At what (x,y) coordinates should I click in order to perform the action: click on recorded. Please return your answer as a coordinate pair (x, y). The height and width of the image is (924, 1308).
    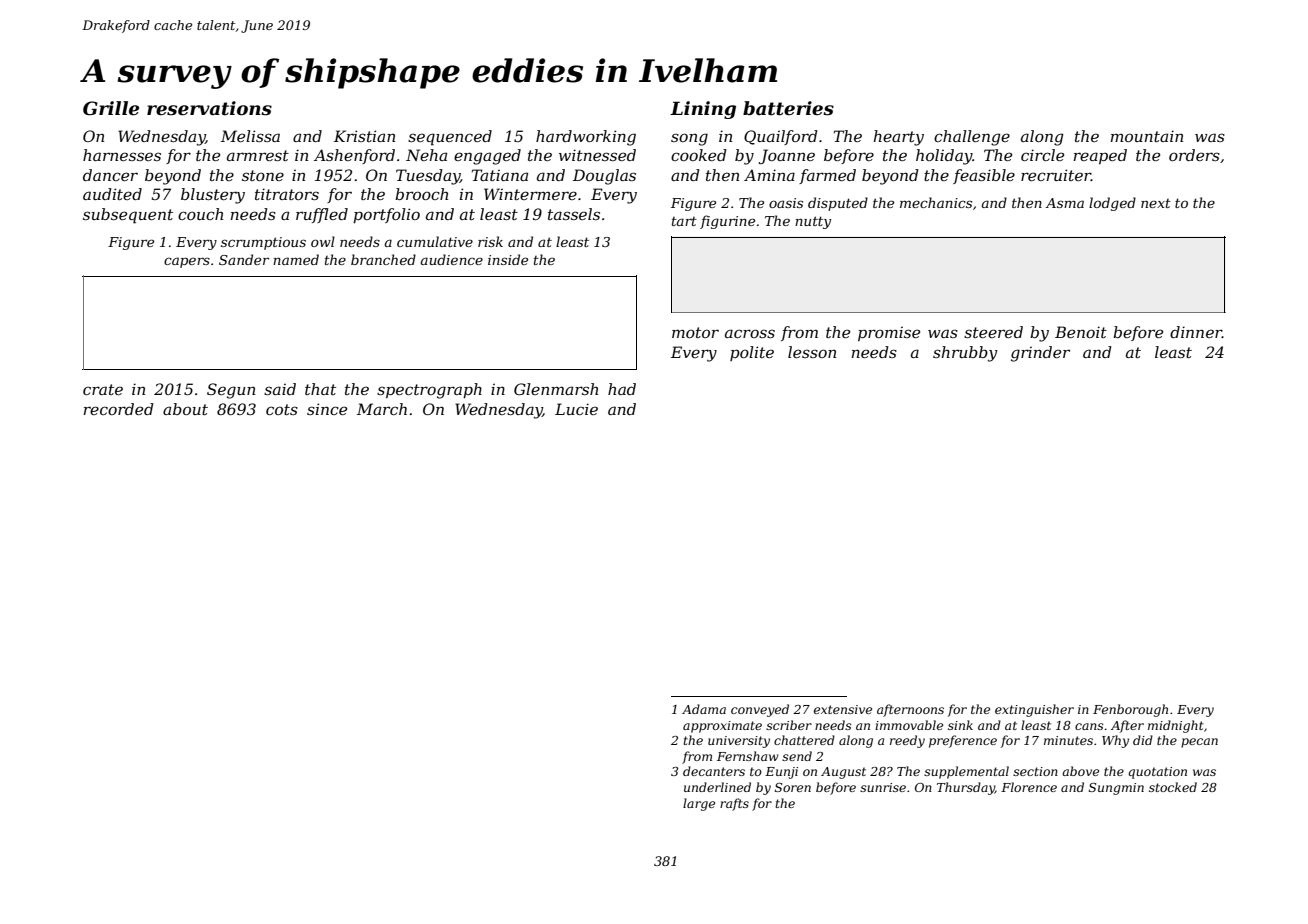
    Looking at the image, I should click on (119, 409).
